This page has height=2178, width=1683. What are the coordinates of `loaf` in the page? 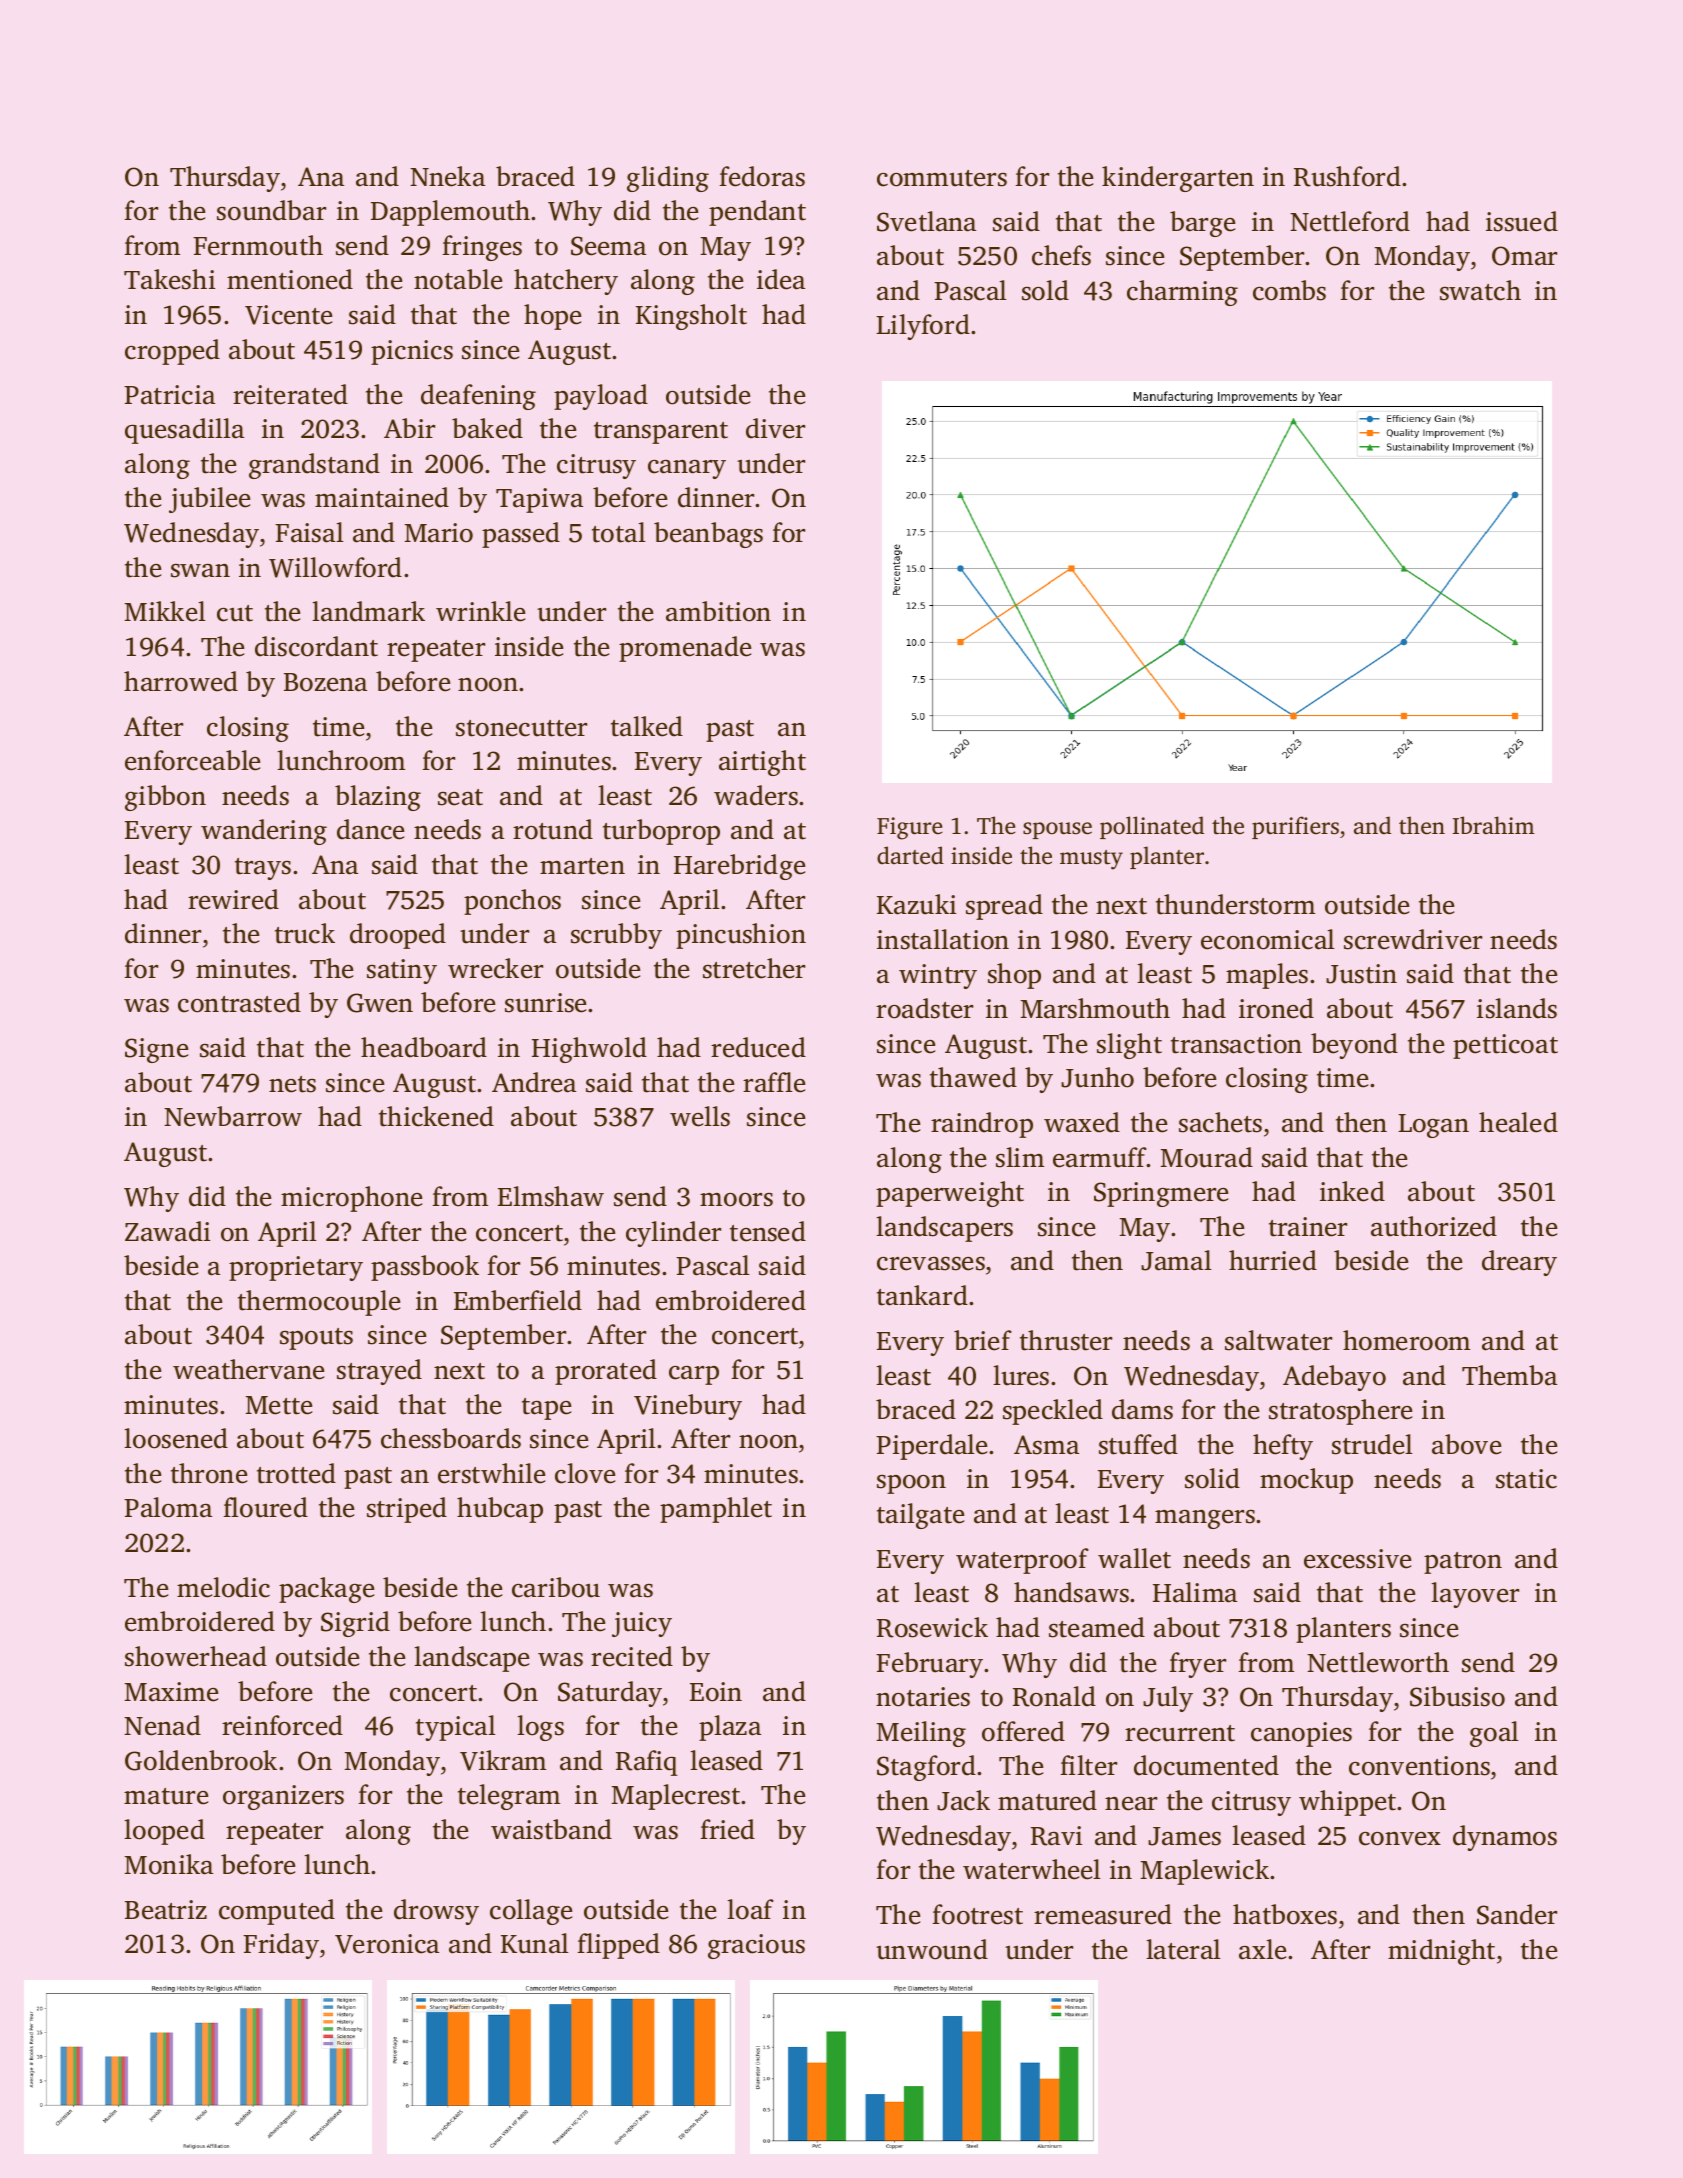 It's located at (750, 1909).
